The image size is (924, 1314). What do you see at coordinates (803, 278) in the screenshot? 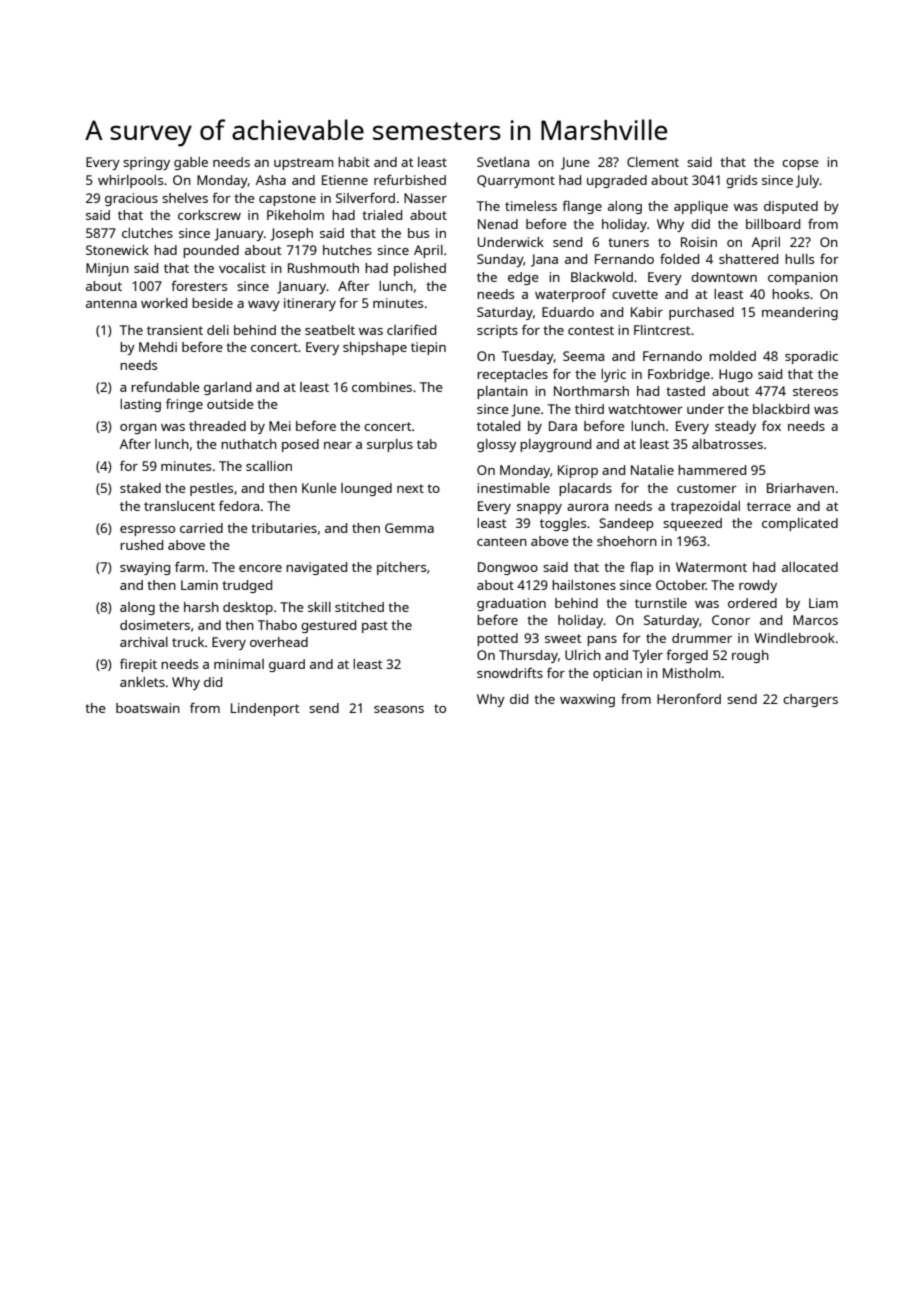
I see `companion` at bounding box center [803, 278].
